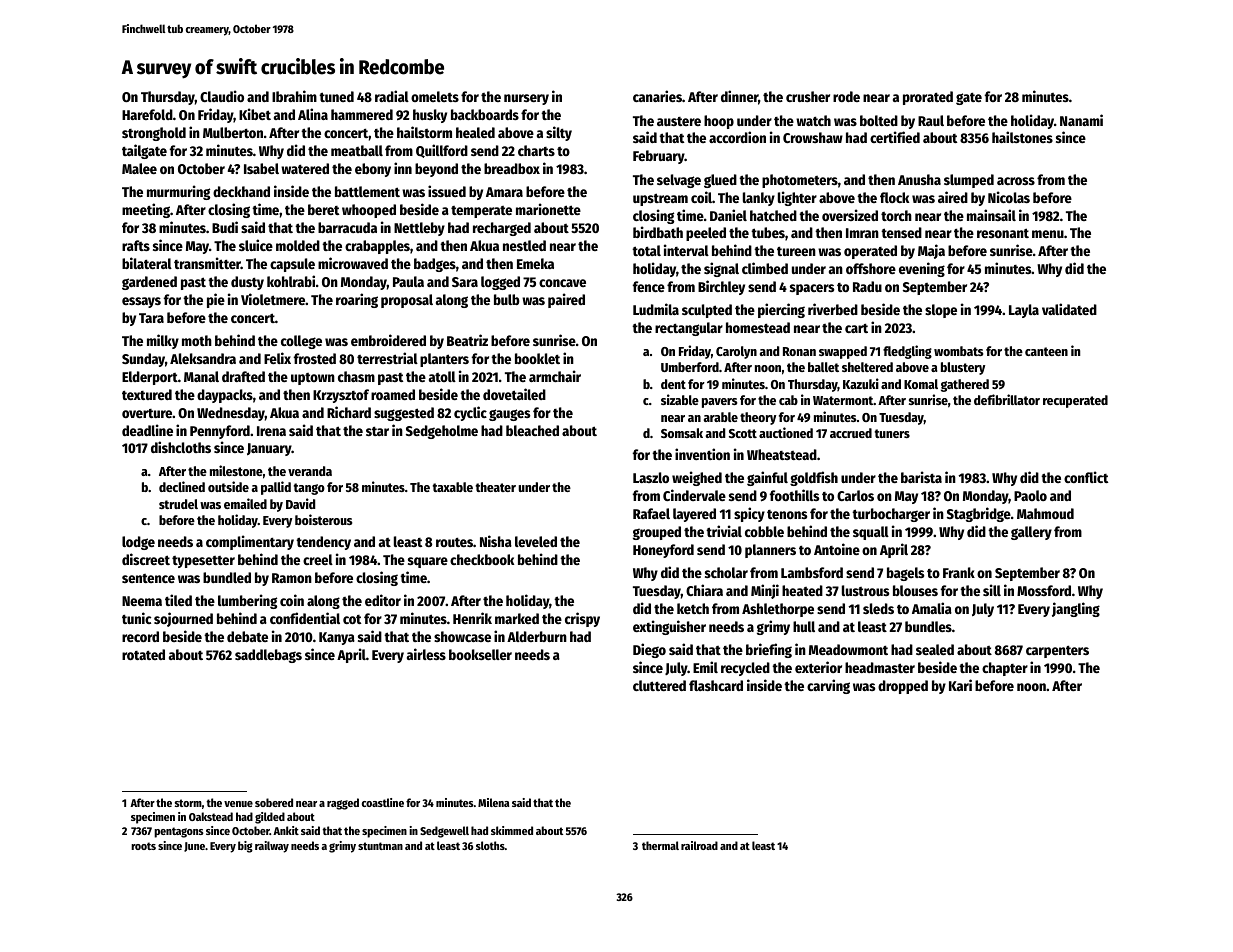 The height and width of the image is (952, 1233). I want to click on recuperated, so click(1075, 401).
